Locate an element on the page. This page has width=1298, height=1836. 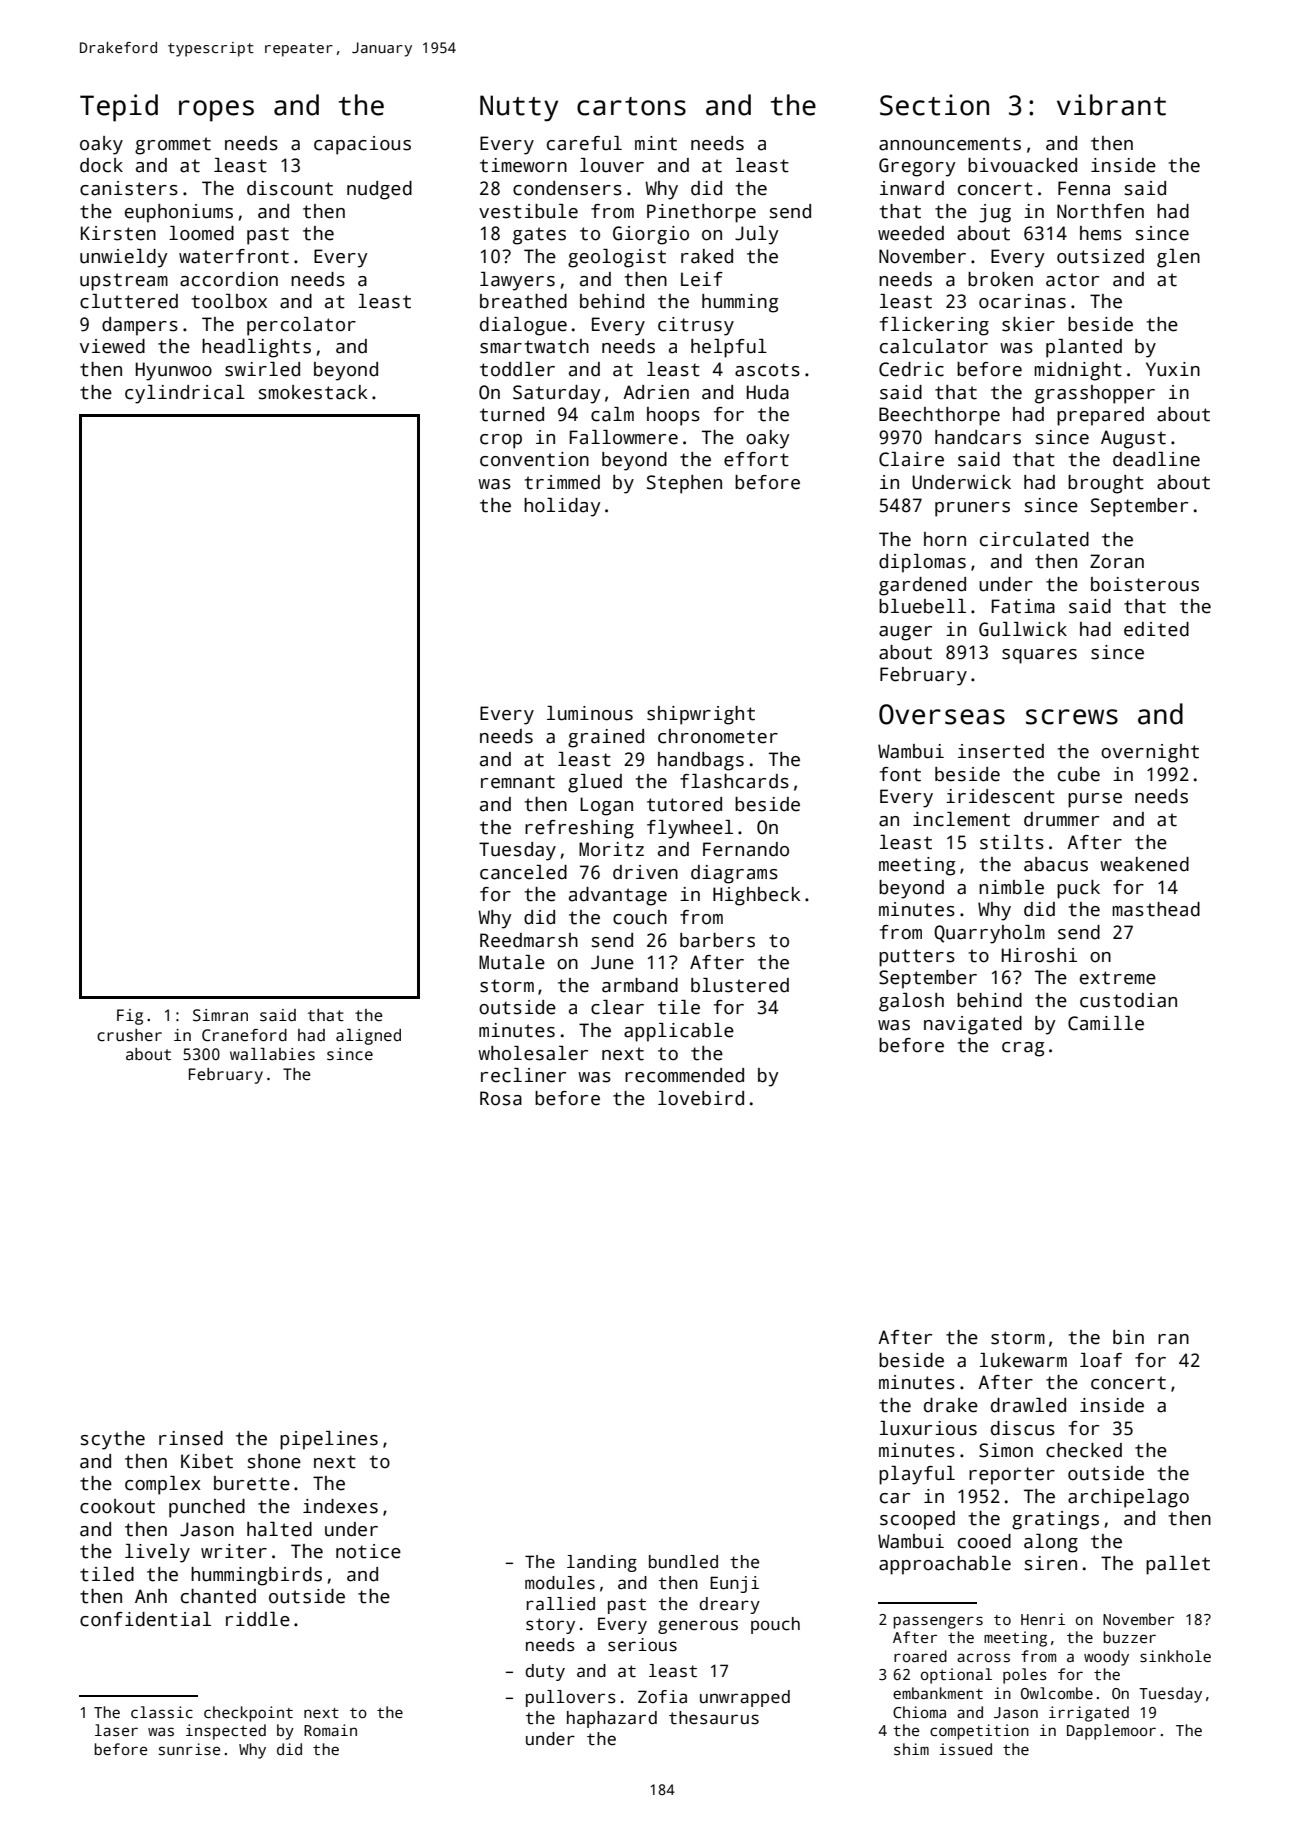
capacious is located at coordinates (362, 145).
